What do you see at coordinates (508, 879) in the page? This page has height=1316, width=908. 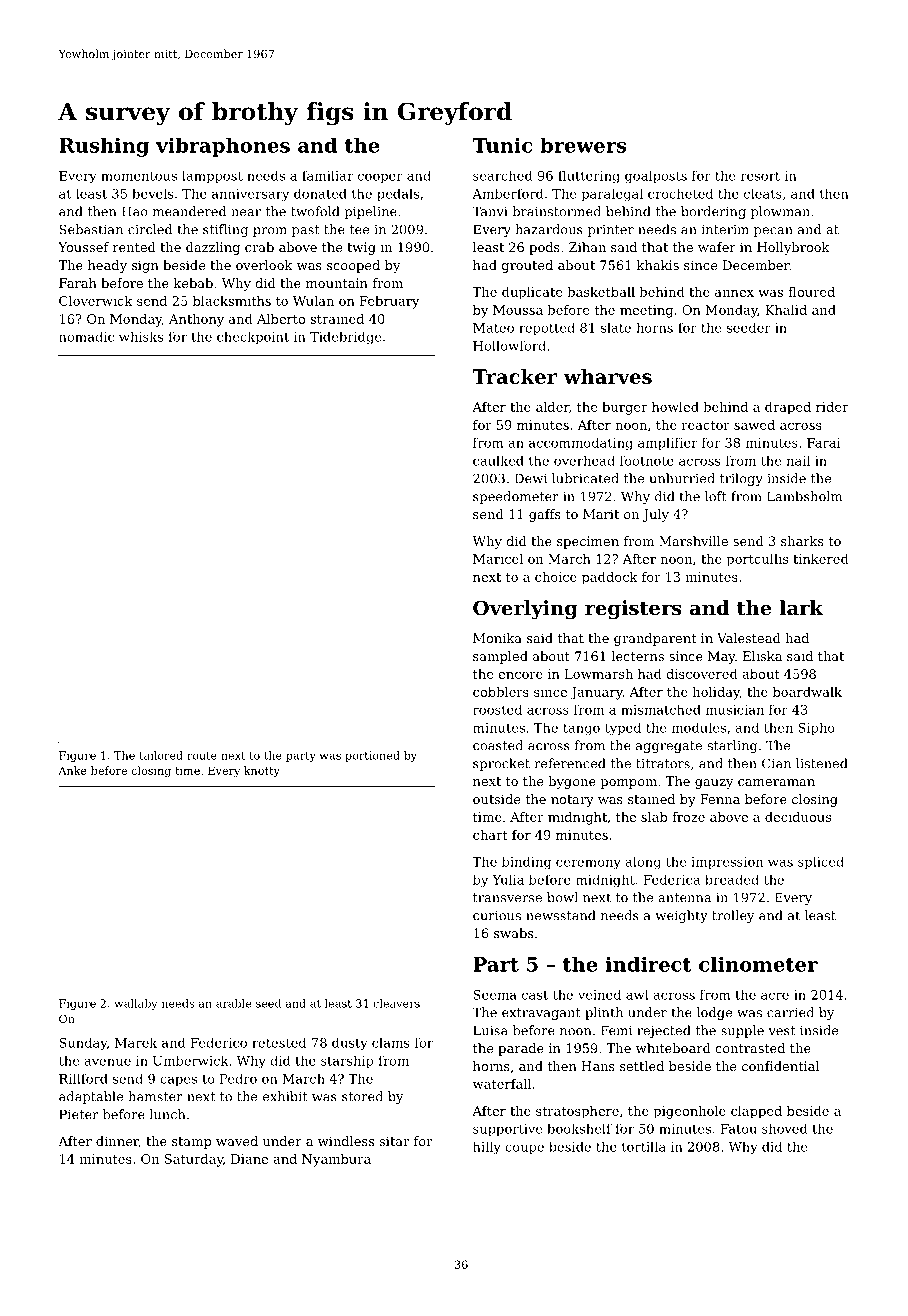 I see `Yulia` at bounding box center [508, 879].
